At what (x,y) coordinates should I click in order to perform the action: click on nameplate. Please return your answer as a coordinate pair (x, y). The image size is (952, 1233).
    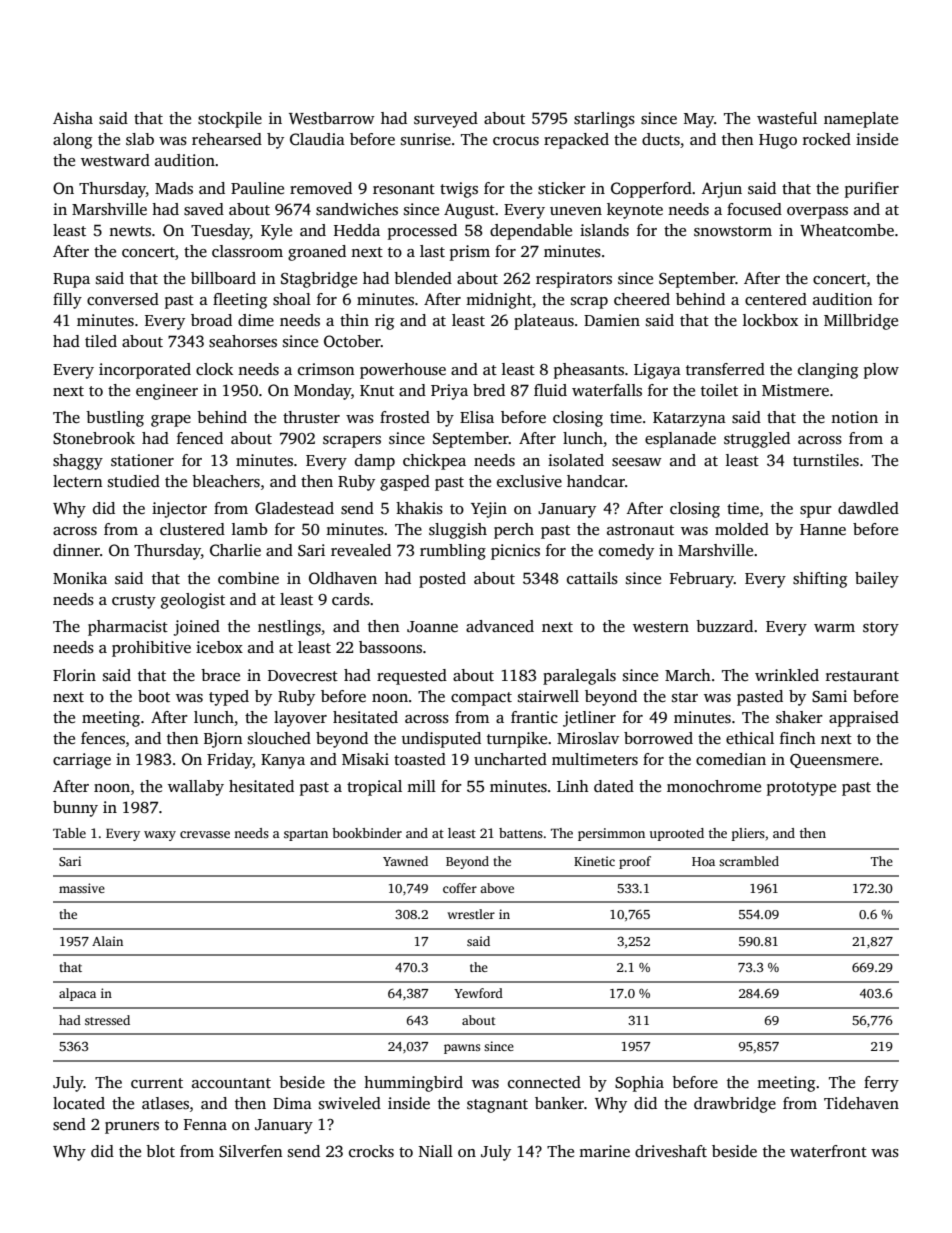
    Looking at the image, I should click on (861, 120).
